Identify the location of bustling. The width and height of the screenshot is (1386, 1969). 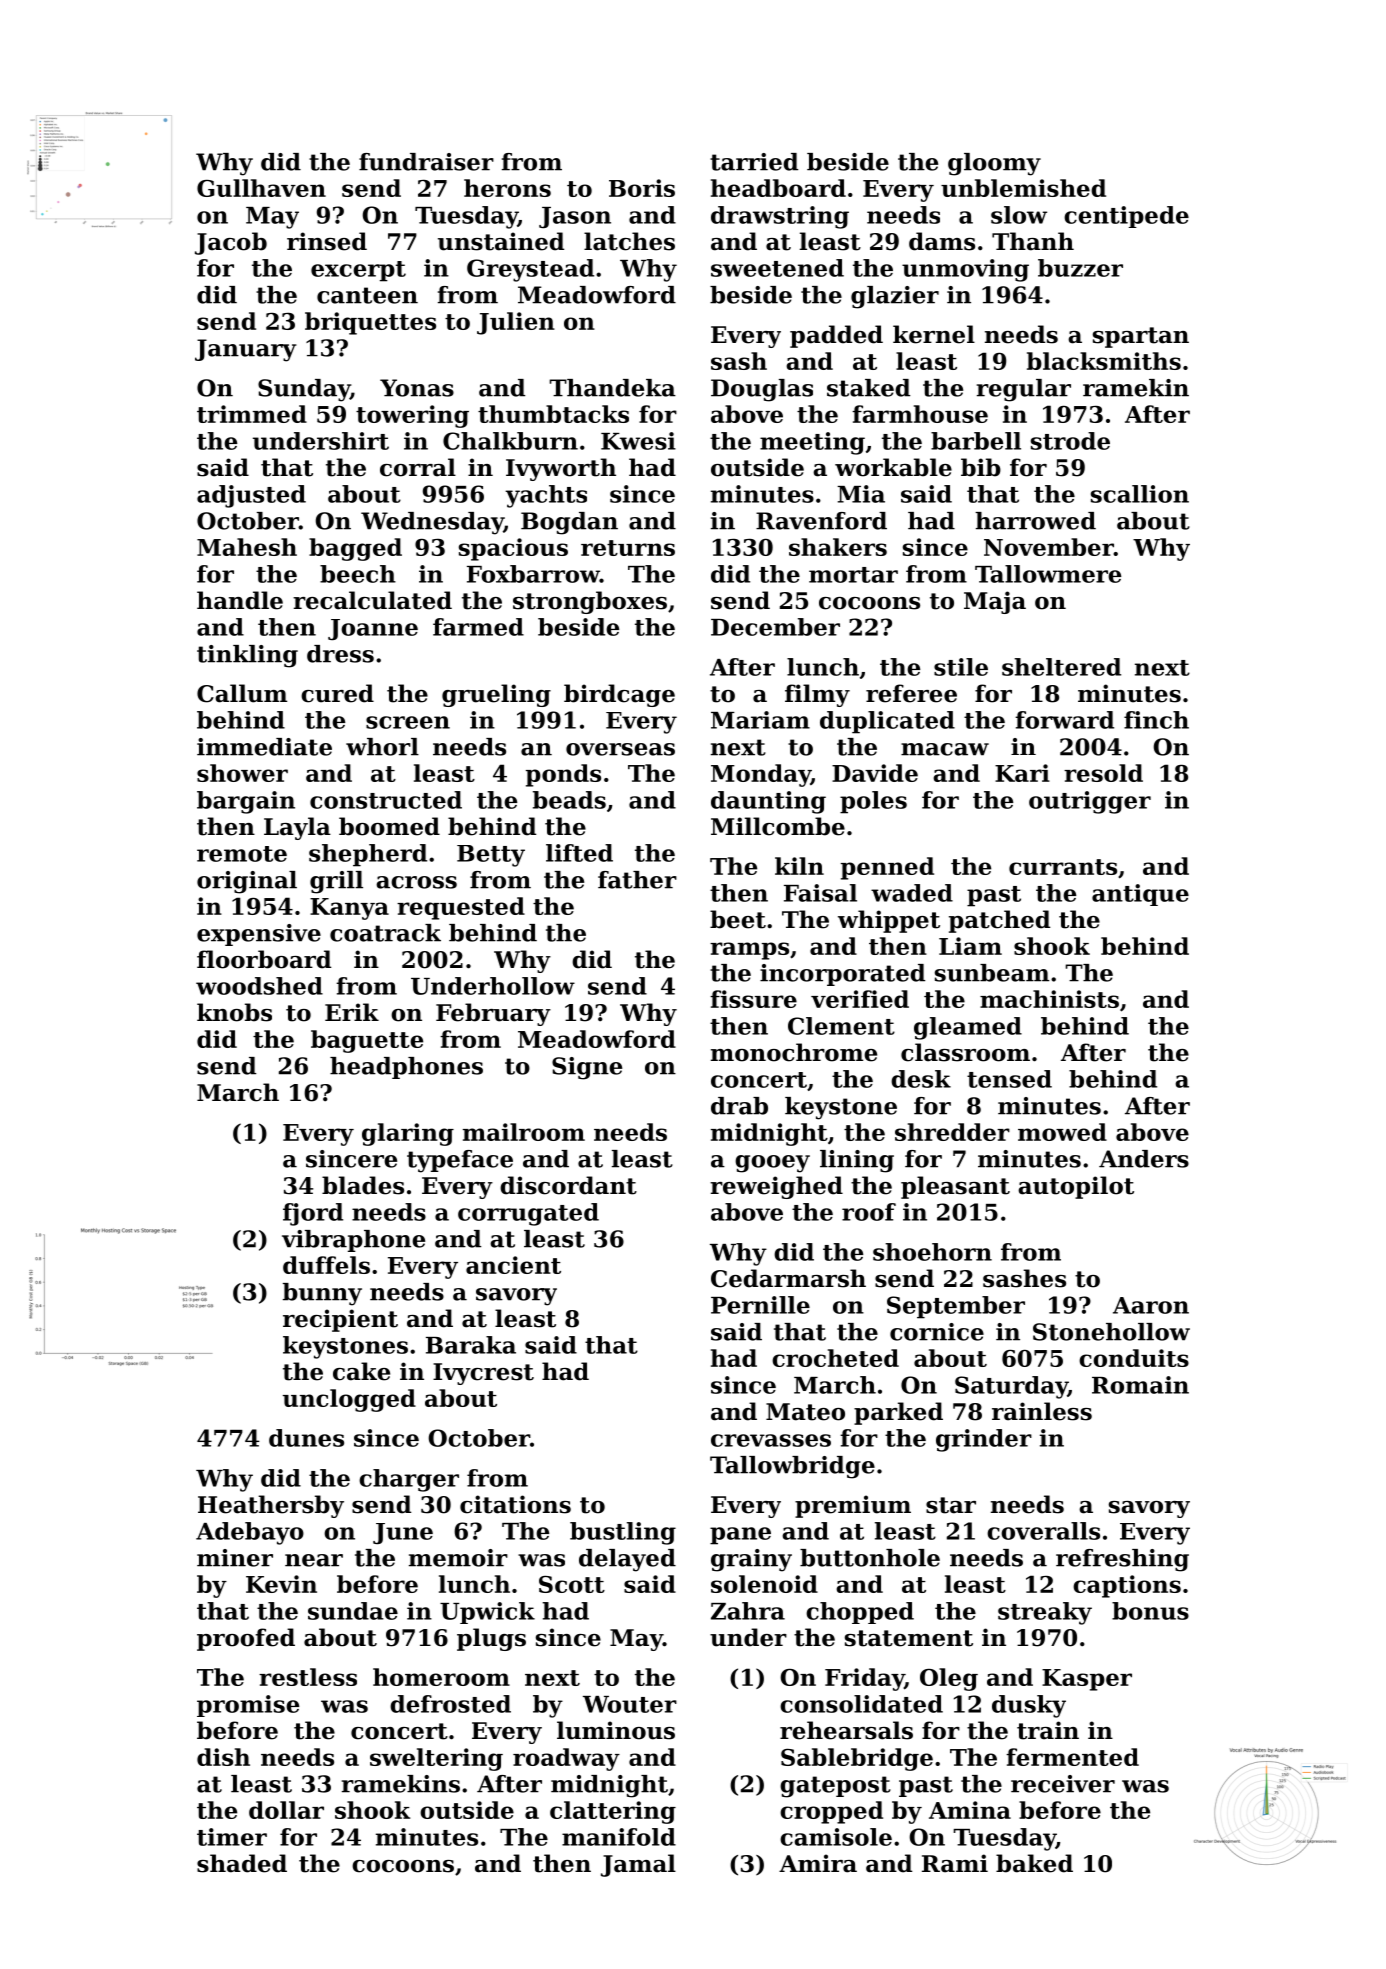
(623, 1533).
